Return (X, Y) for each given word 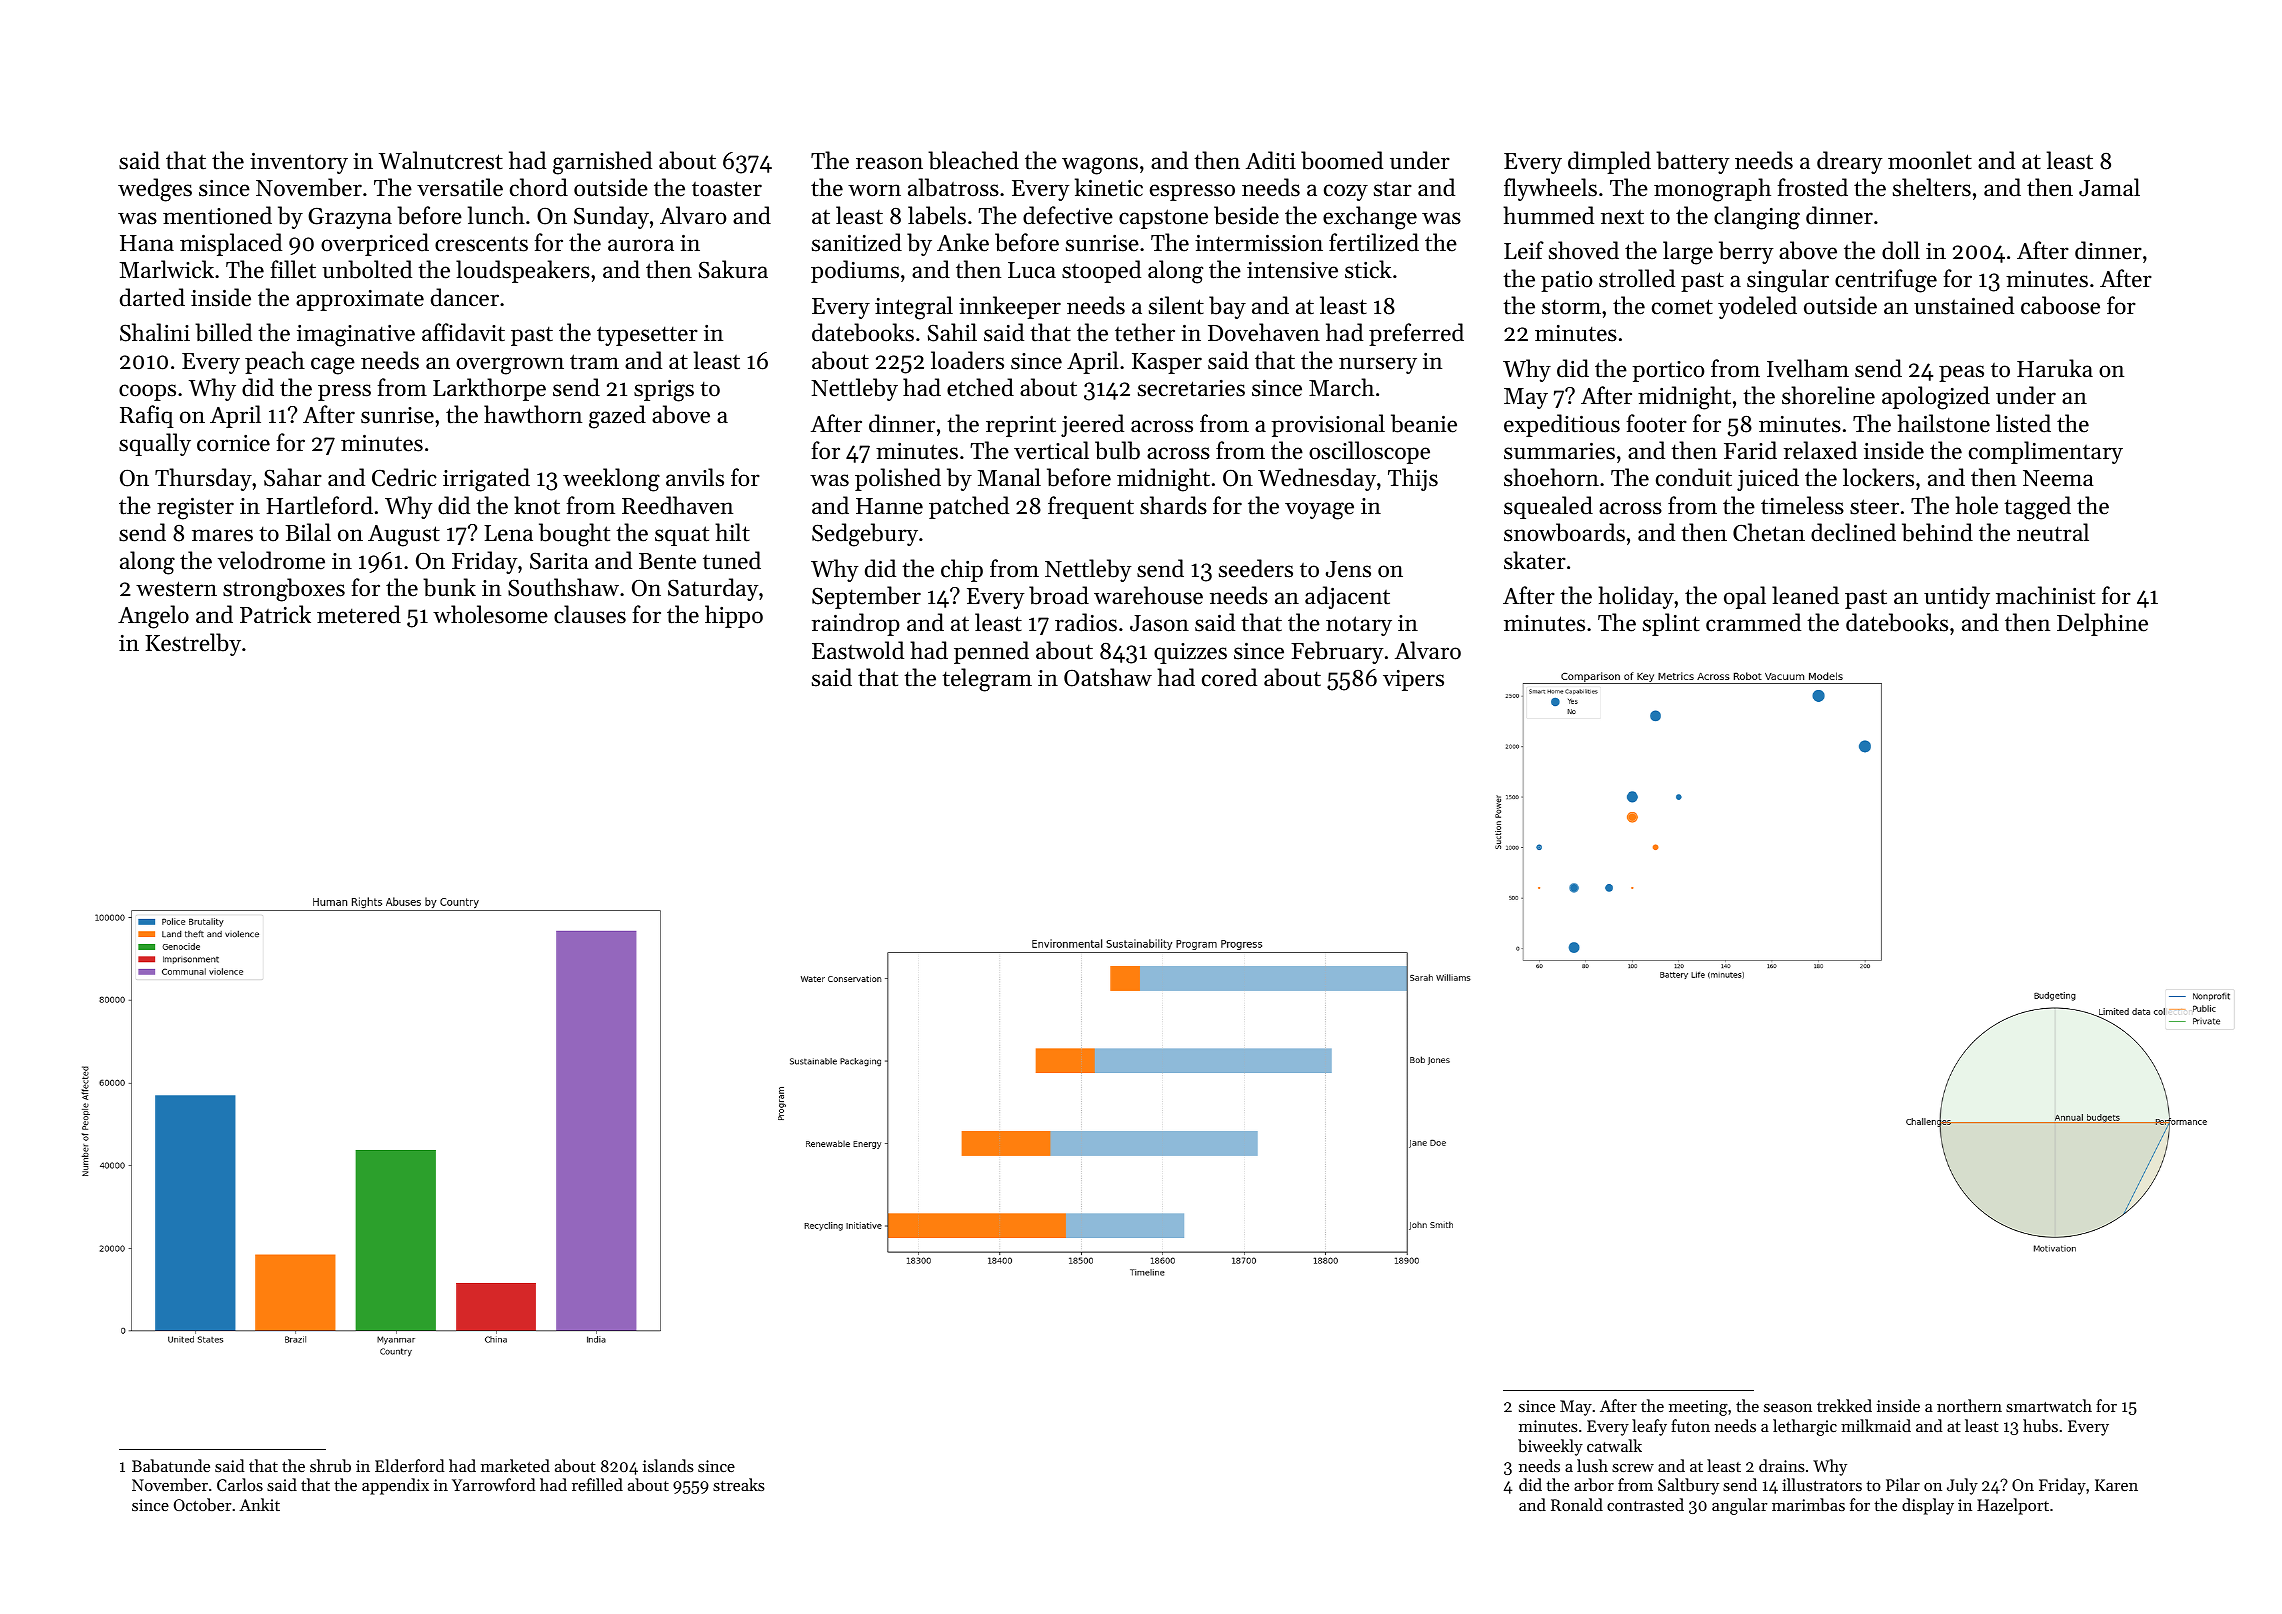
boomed (1342, 160)
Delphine (2102, 624)
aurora (641, 245)
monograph (1712, 190)
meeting (1698, 1408)
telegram (987, 680)
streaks (739, 1484)
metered (359, 614)
